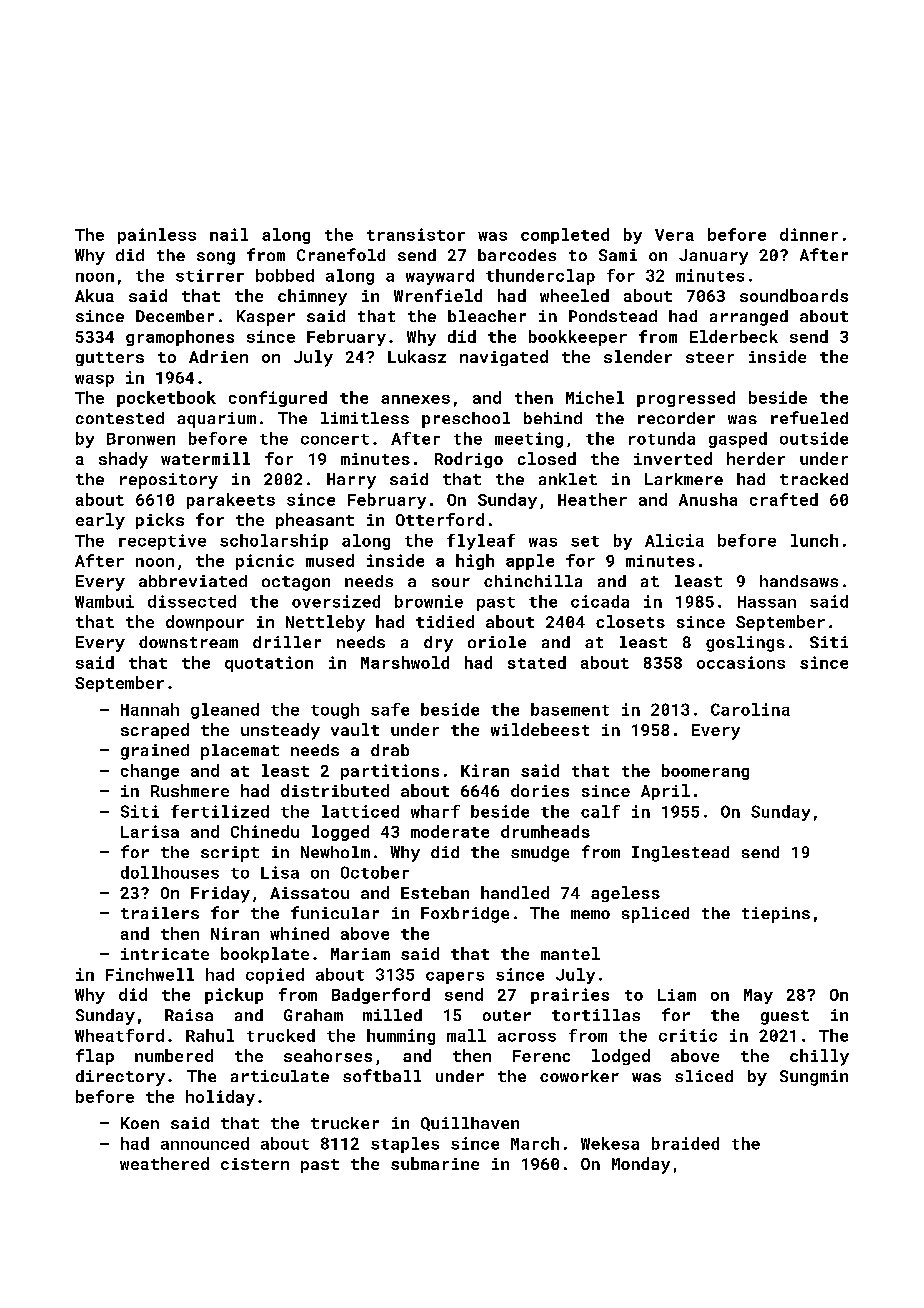 Image resolution: width=924 pixels, height=1308 pixels. What do you see at coordinates (540, 729) in the document?
I see `wildebeest` at bounding box center [540, 729].
